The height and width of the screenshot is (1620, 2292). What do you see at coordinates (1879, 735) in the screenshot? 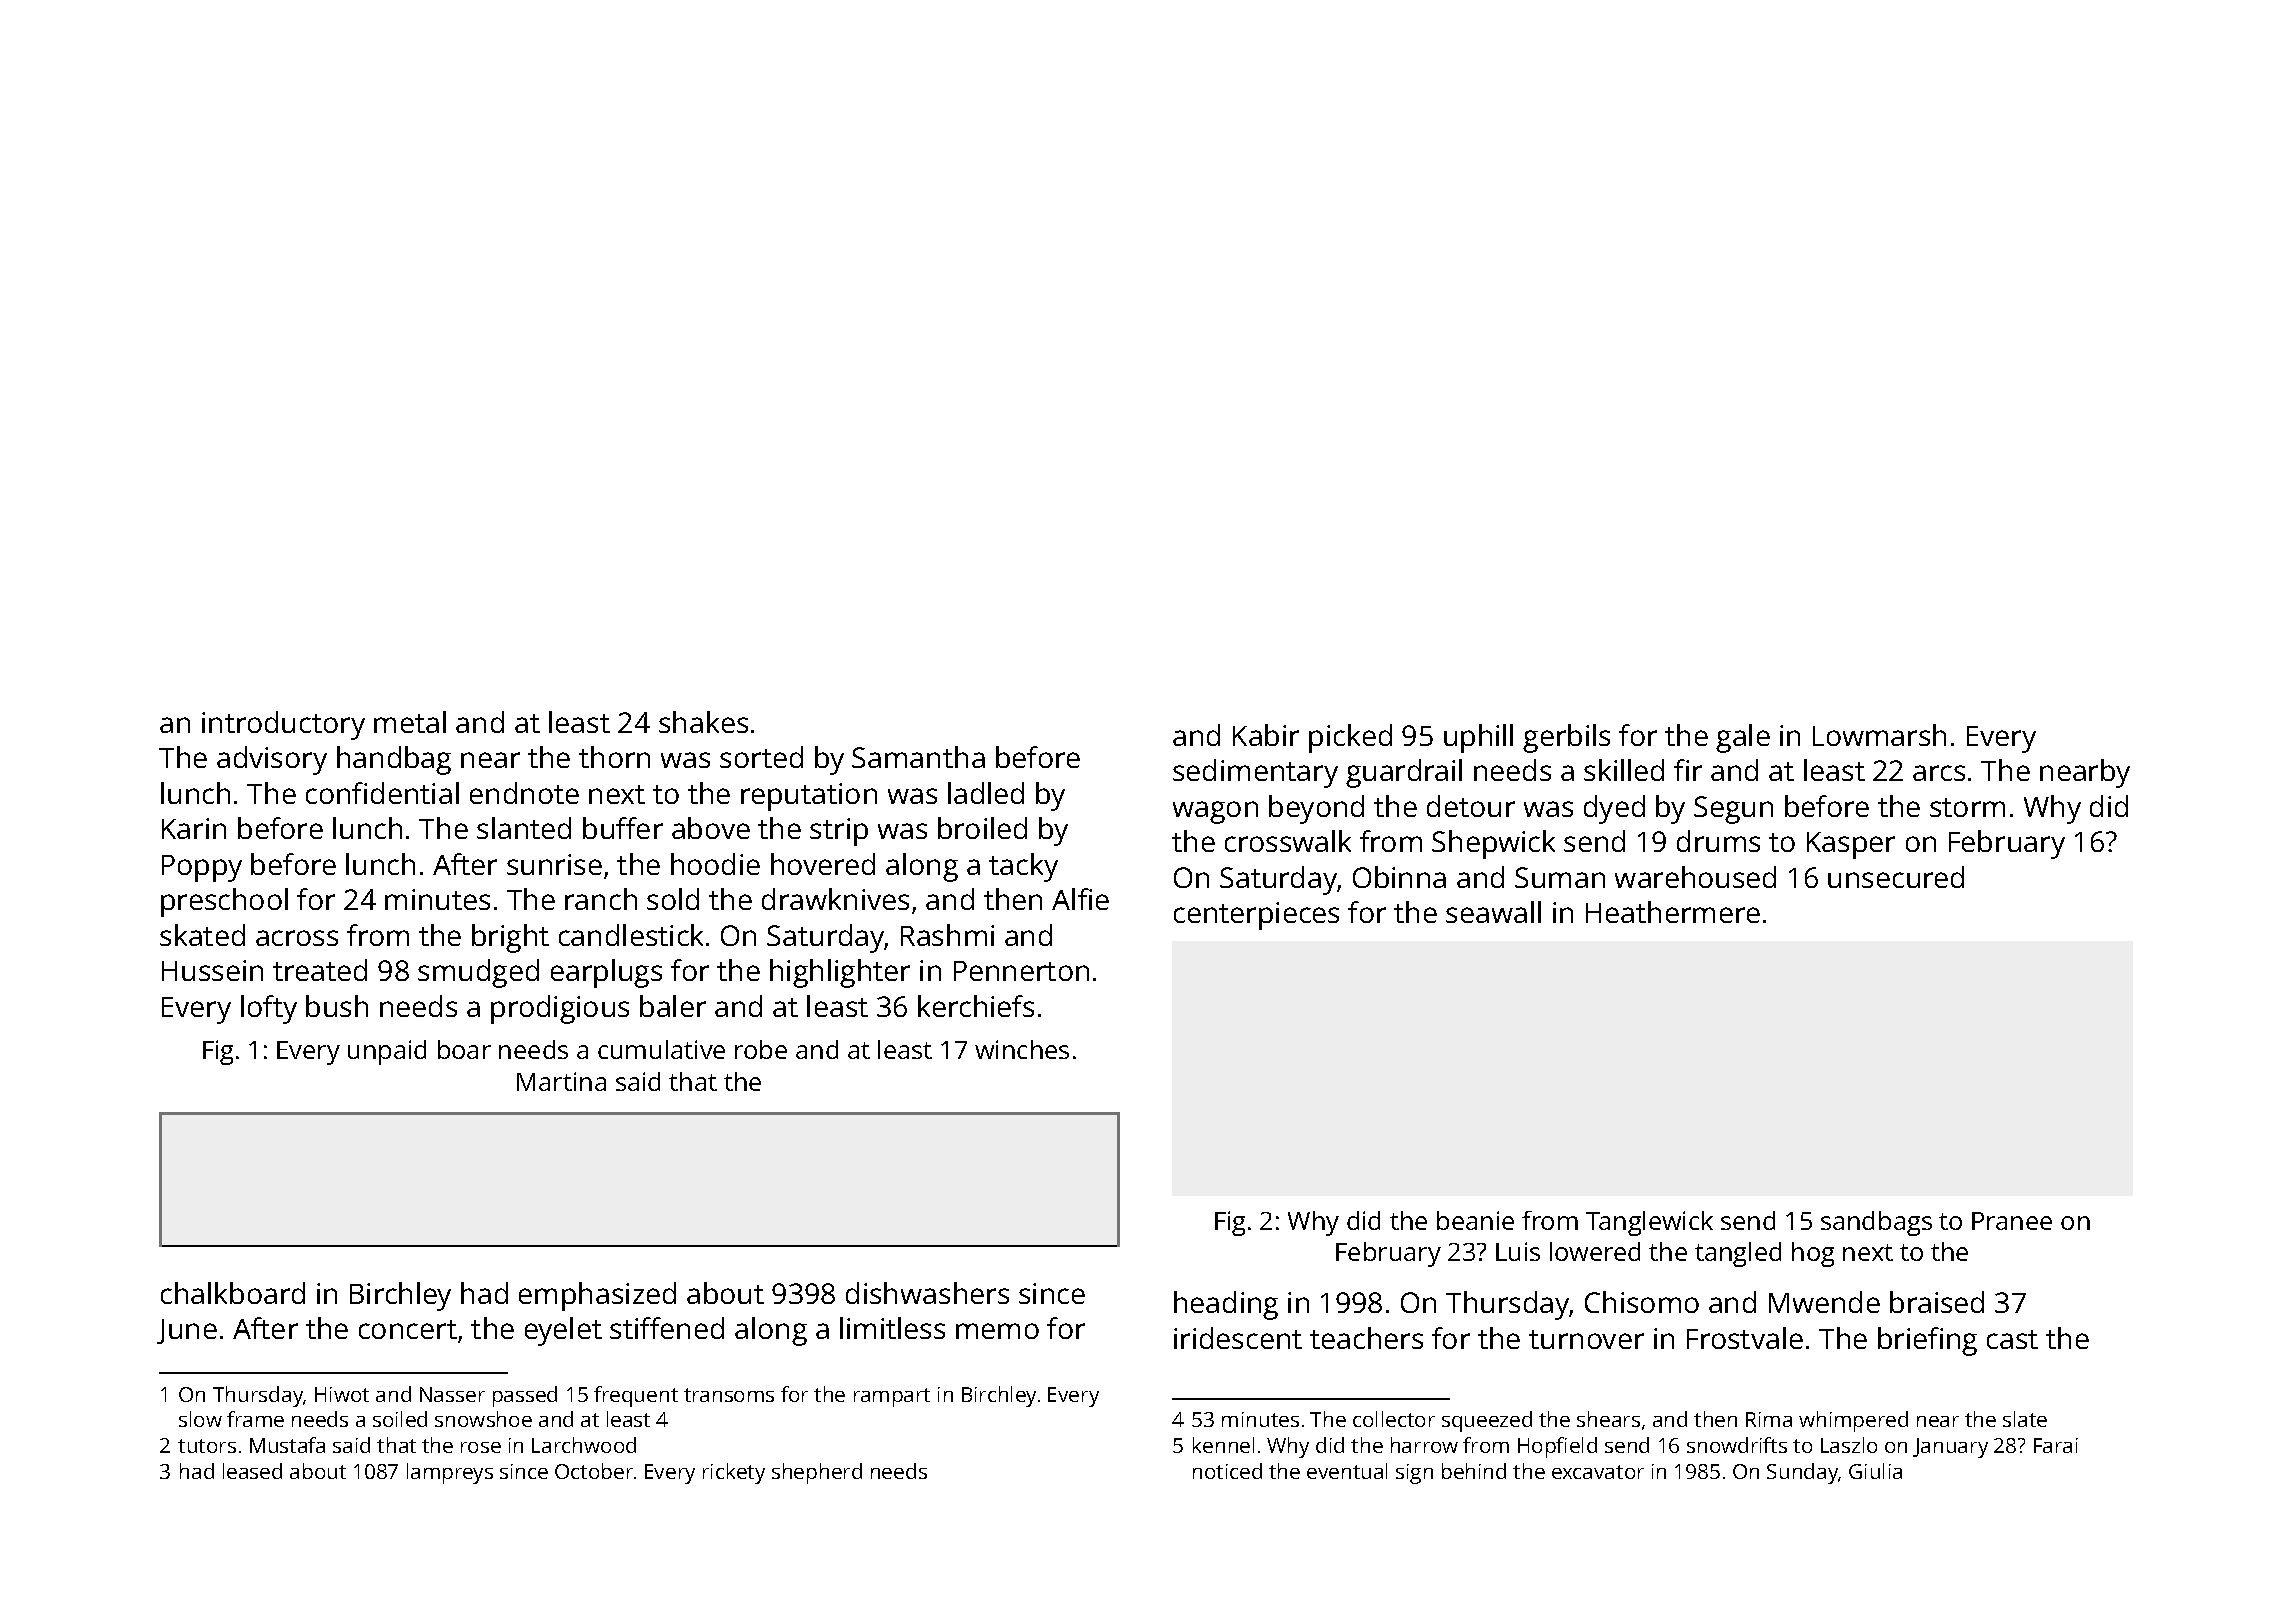
I see `Lowmarsh` at bounding box center [1879, 735].
